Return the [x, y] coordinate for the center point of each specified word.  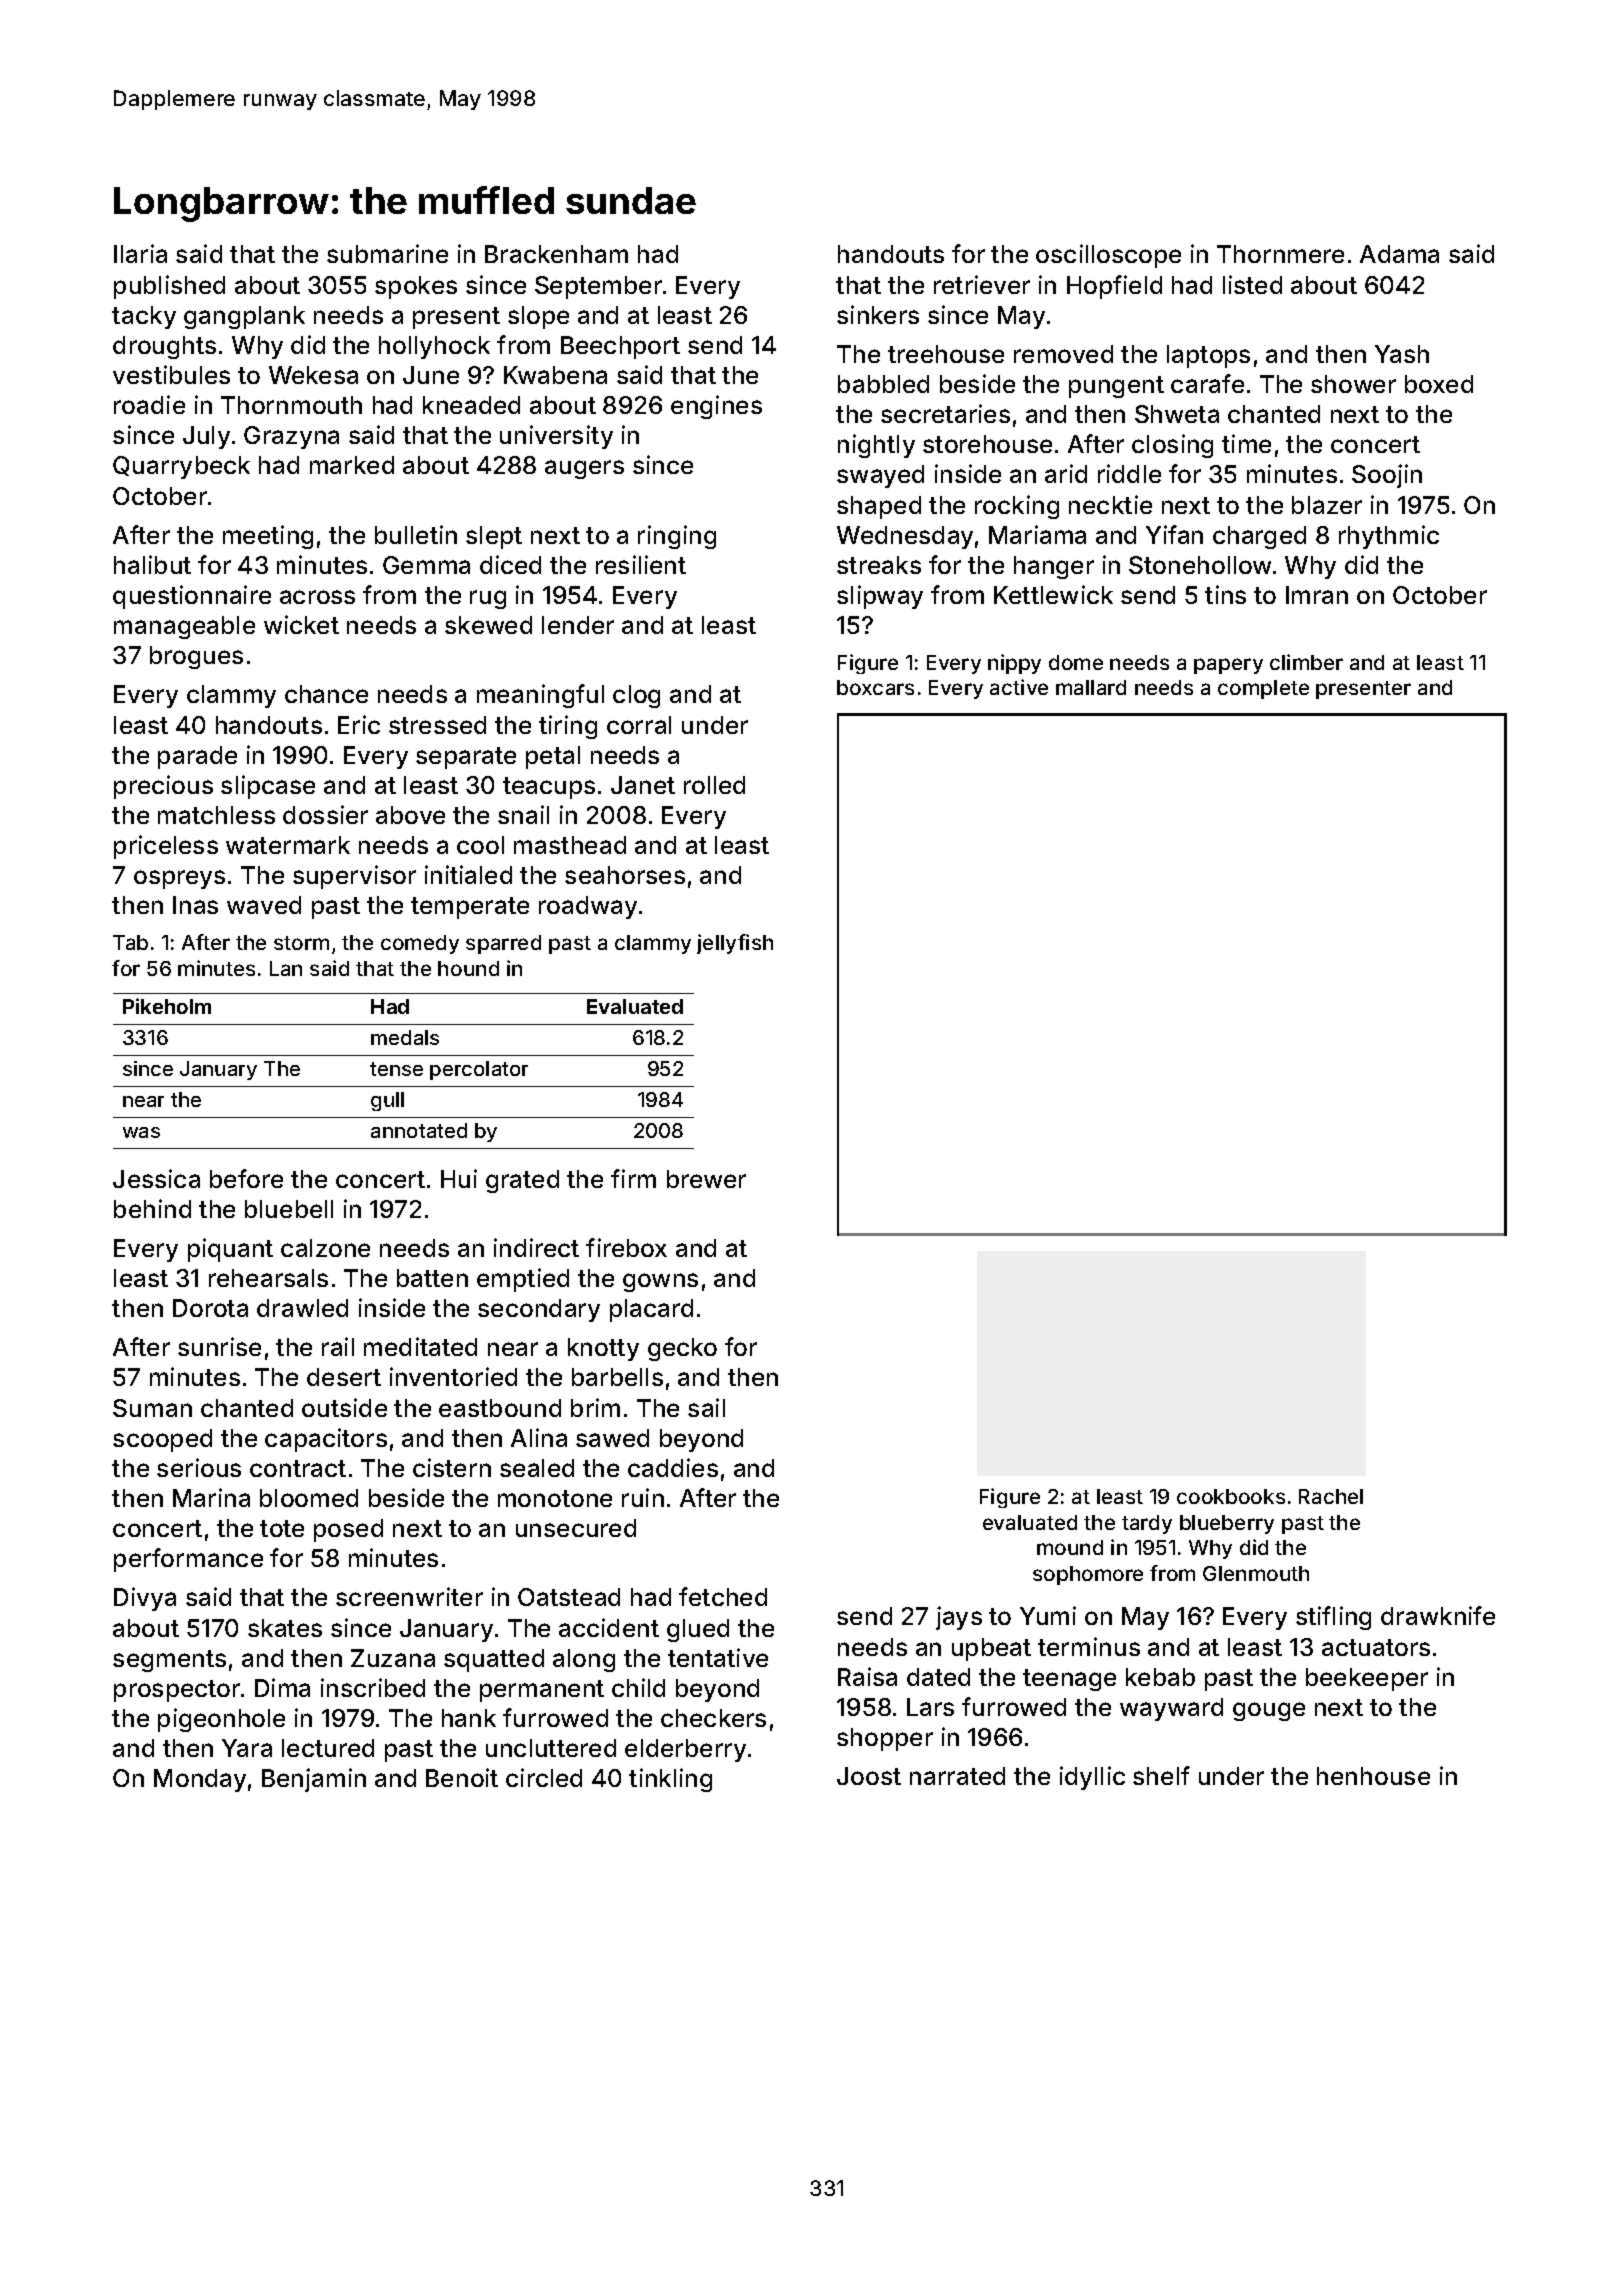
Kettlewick [1053, 594]
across [317, 597]
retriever [982, 284]
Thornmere [1280, 254]
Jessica [156, 1178]
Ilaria [140, 253]
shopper [885, 1739]
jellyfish [735, 944]
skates [285, 1628]
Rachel [1331, 1496]
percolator [479, 1070]
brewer [706, 1179]
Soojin [1387, 476]
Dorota [210, 1308]
